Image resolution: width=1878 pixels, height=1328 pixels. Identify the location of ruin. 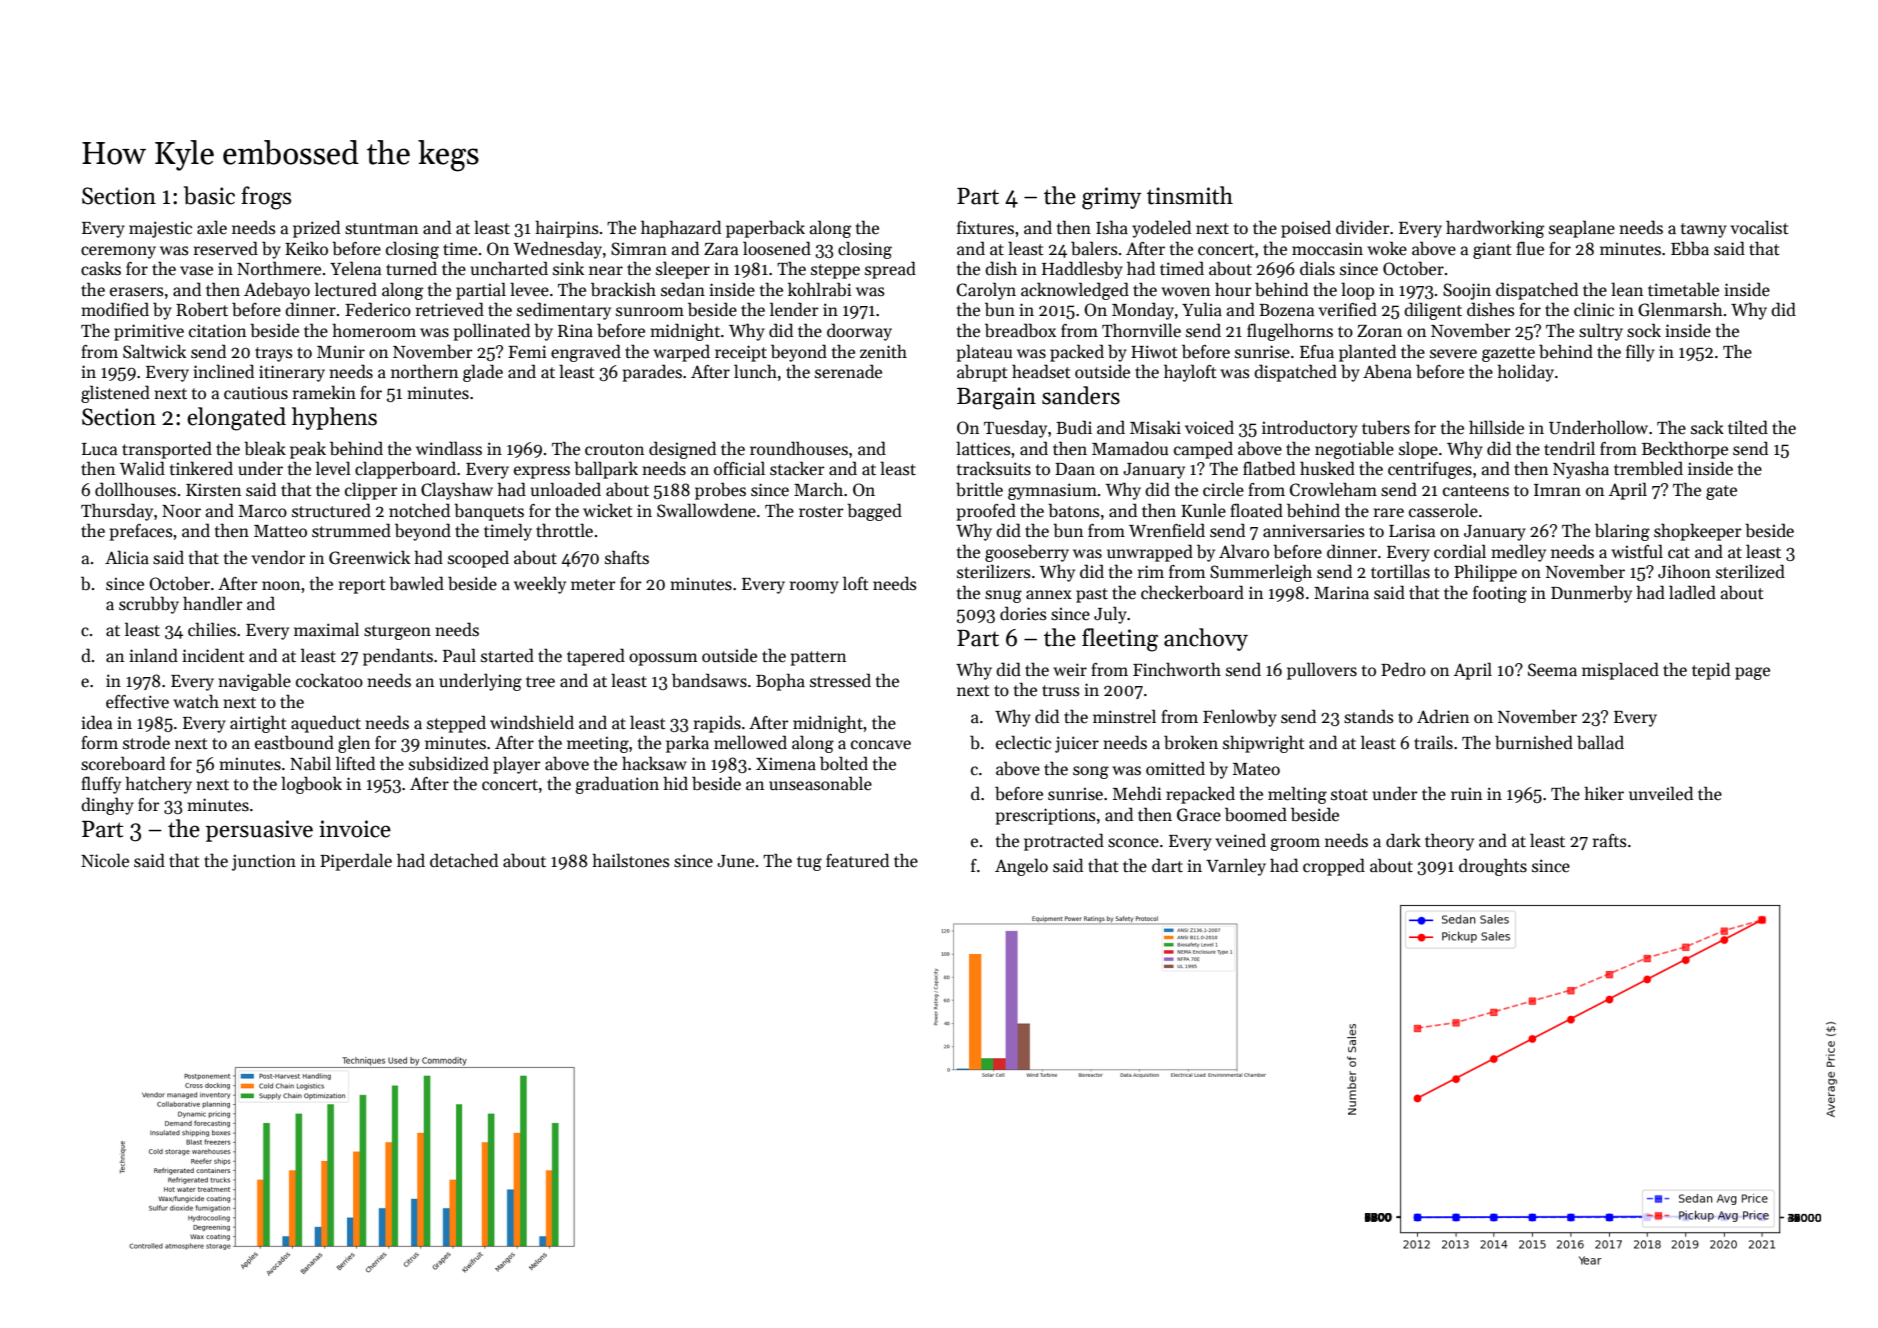
(1466, 794).
